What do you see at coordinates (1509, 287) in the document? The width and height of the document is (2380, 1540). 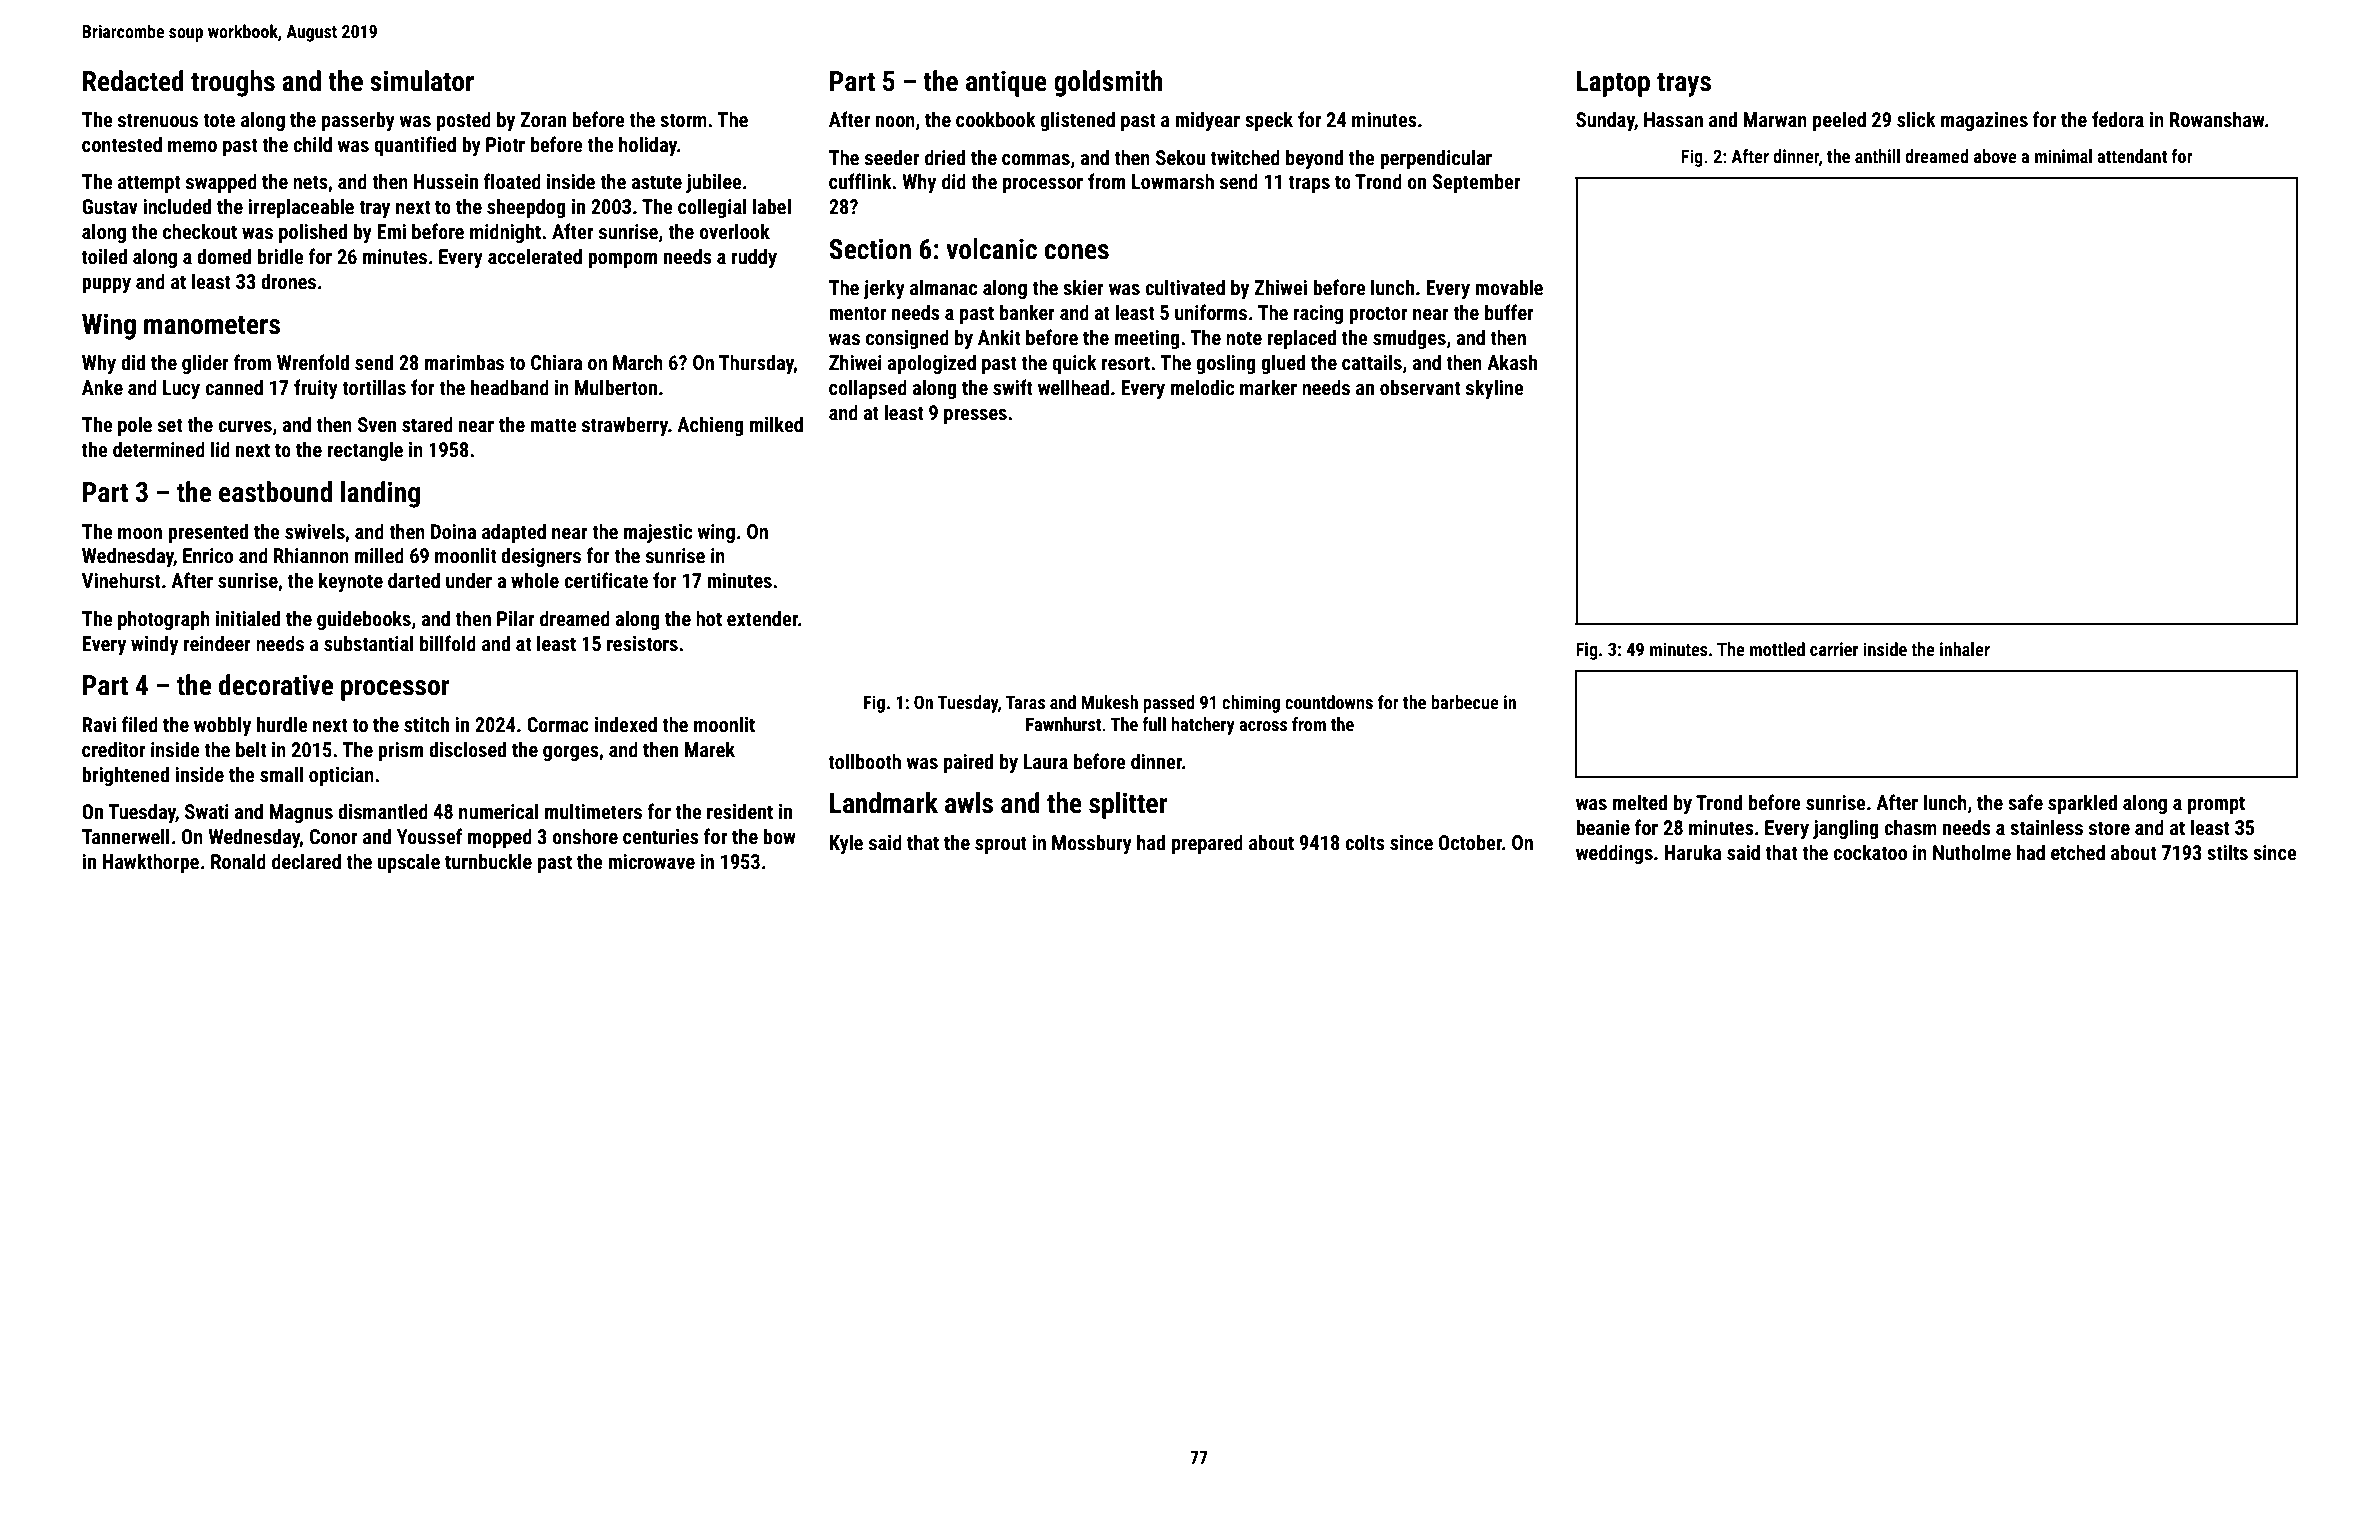 I see `movable` at bounding box center [1509, 287].
